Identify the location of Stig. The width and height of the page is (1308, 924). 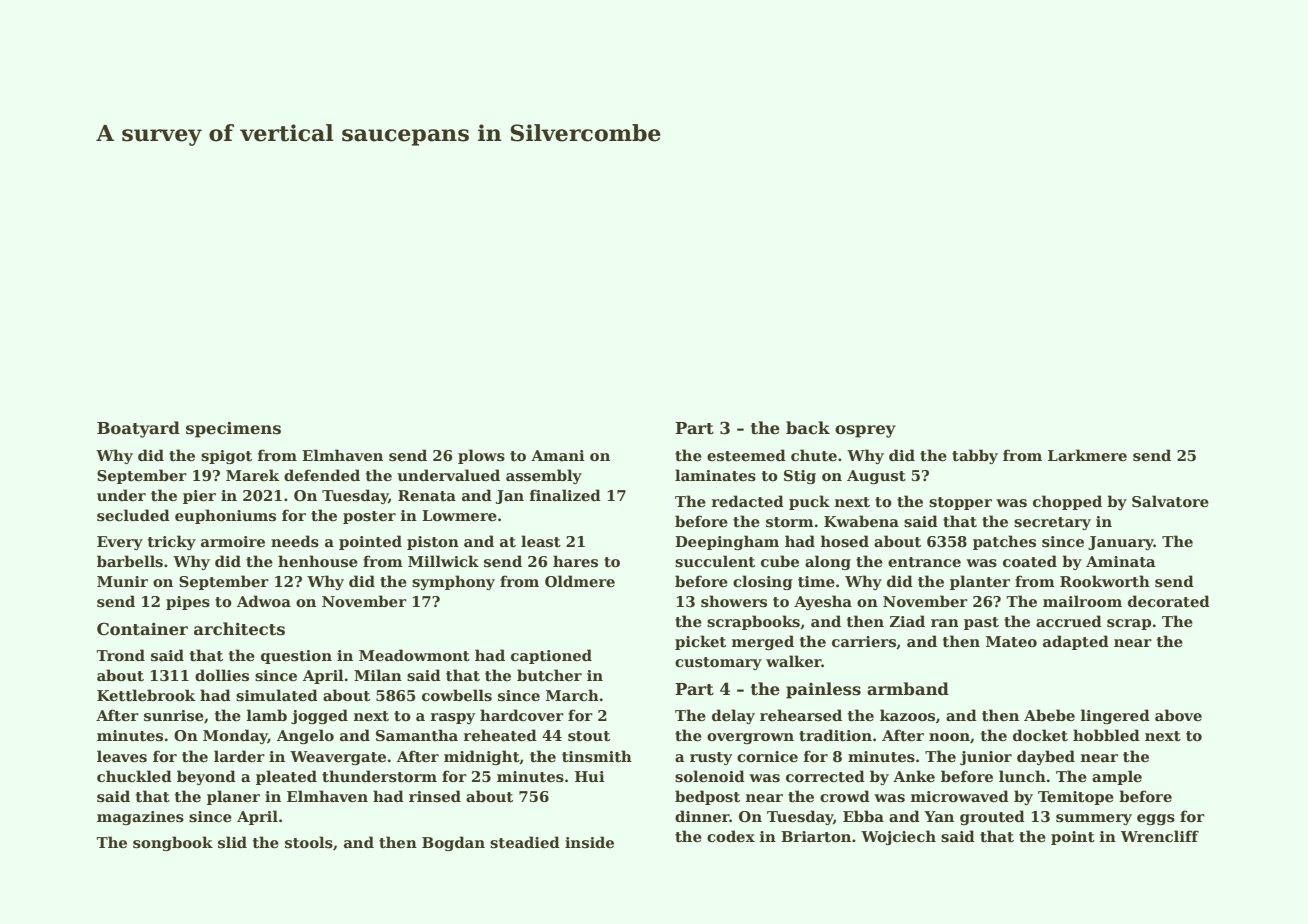
(800, 477).
